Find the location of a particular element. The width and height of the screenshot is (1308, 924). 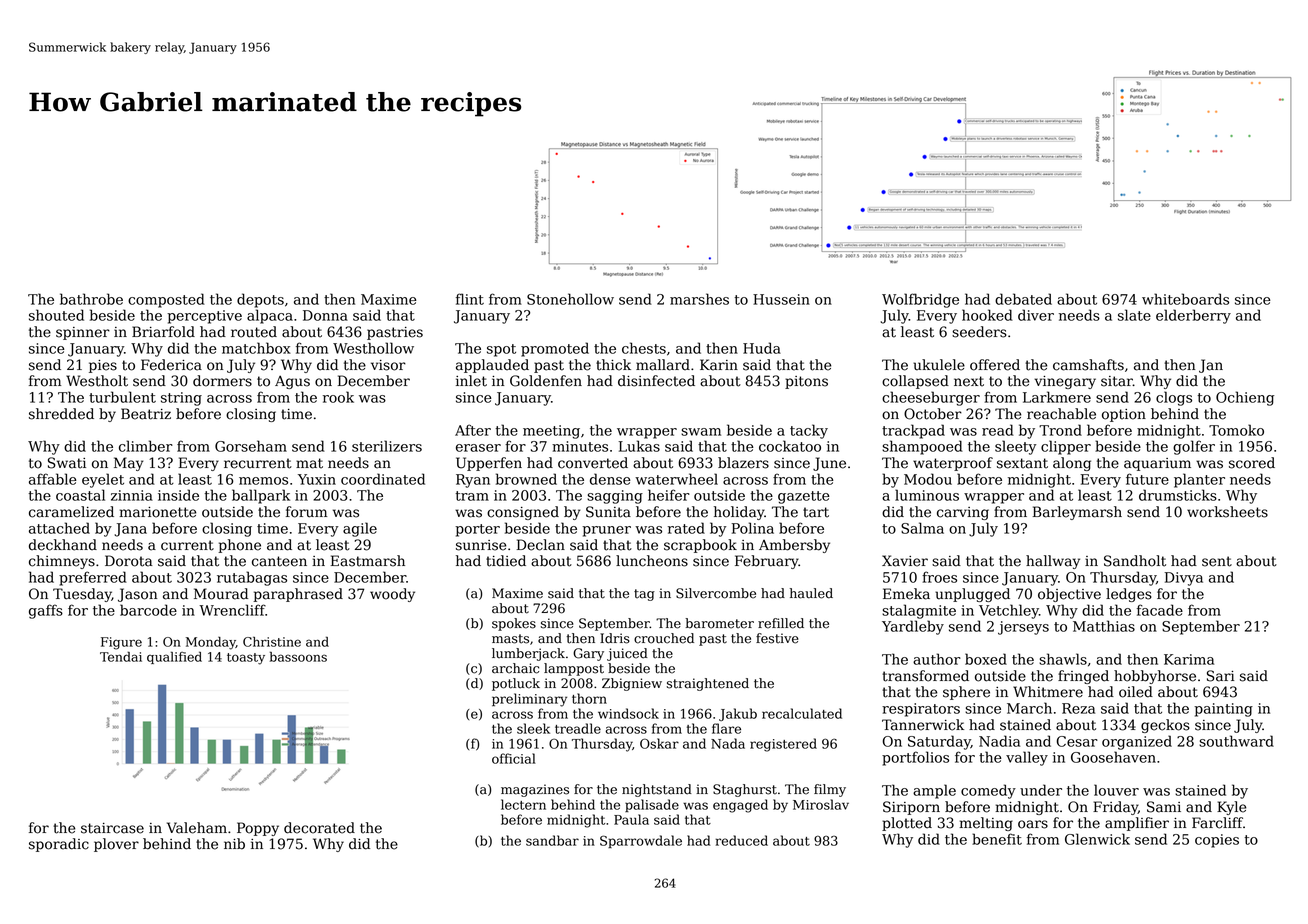

Ochieng is located at coordinates (1245, 398).
